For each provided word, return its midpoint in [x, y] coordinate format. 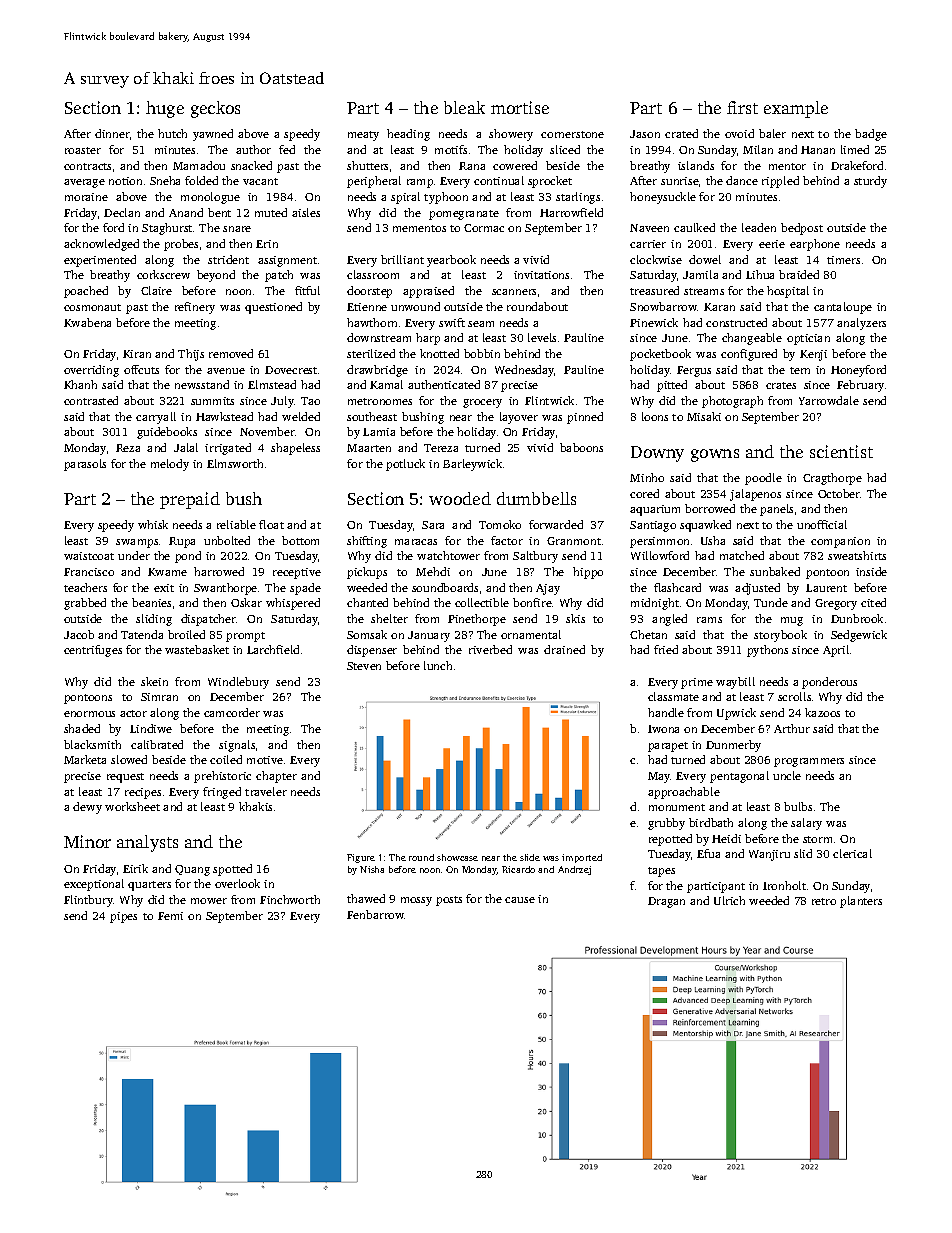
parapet [668, 747]
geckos [215, 109]
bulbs [798, 806]
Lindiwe [151, 728]
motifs [451, 149]
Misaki [704, 416]
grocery [482, 403]
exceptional [94, 885]
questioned [273, 308]
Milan [758, 149]
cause [520, 900]
